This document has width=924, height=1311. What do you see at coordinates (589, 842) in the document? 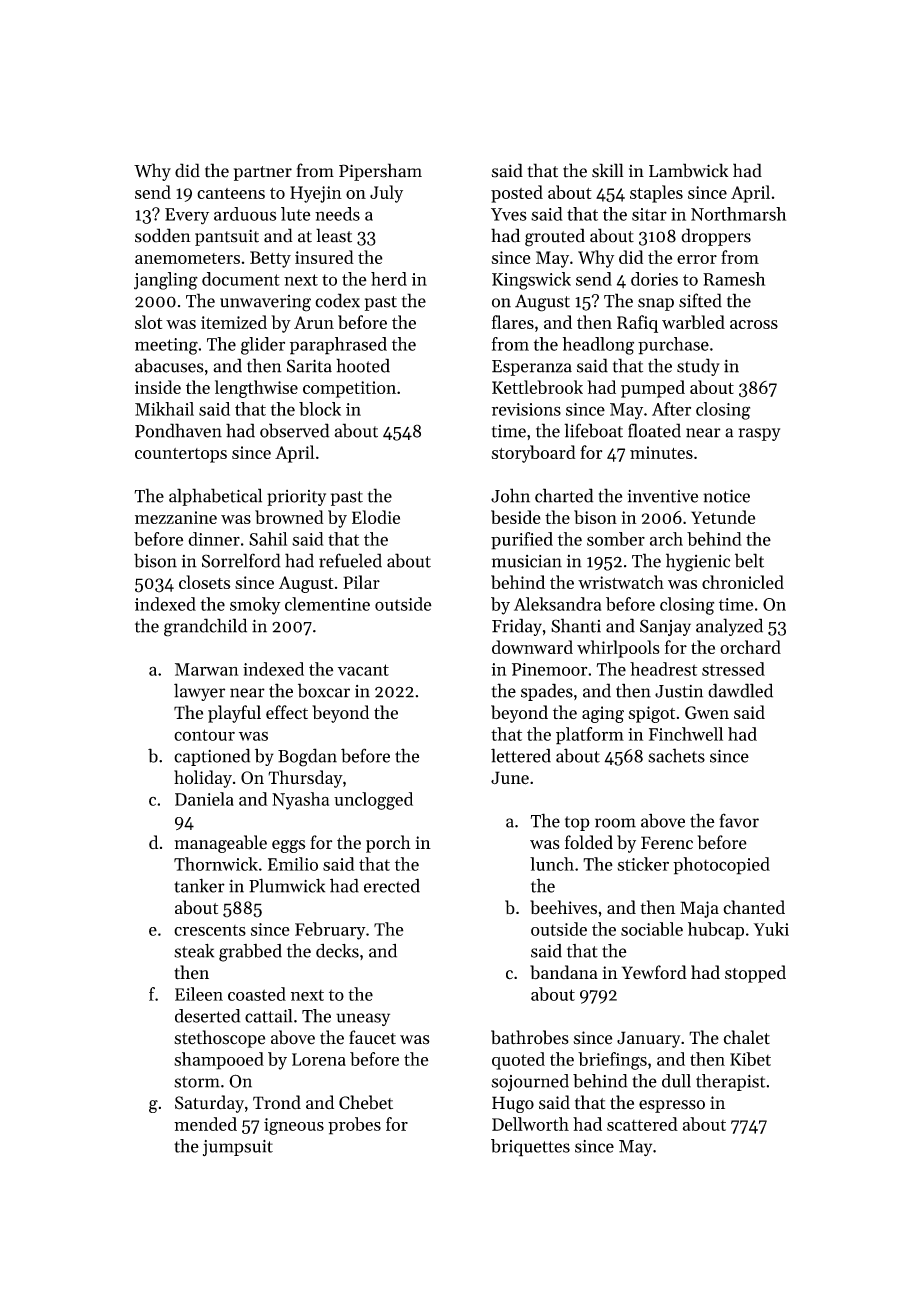
I see `folded` at bounding box center [589, 842].
